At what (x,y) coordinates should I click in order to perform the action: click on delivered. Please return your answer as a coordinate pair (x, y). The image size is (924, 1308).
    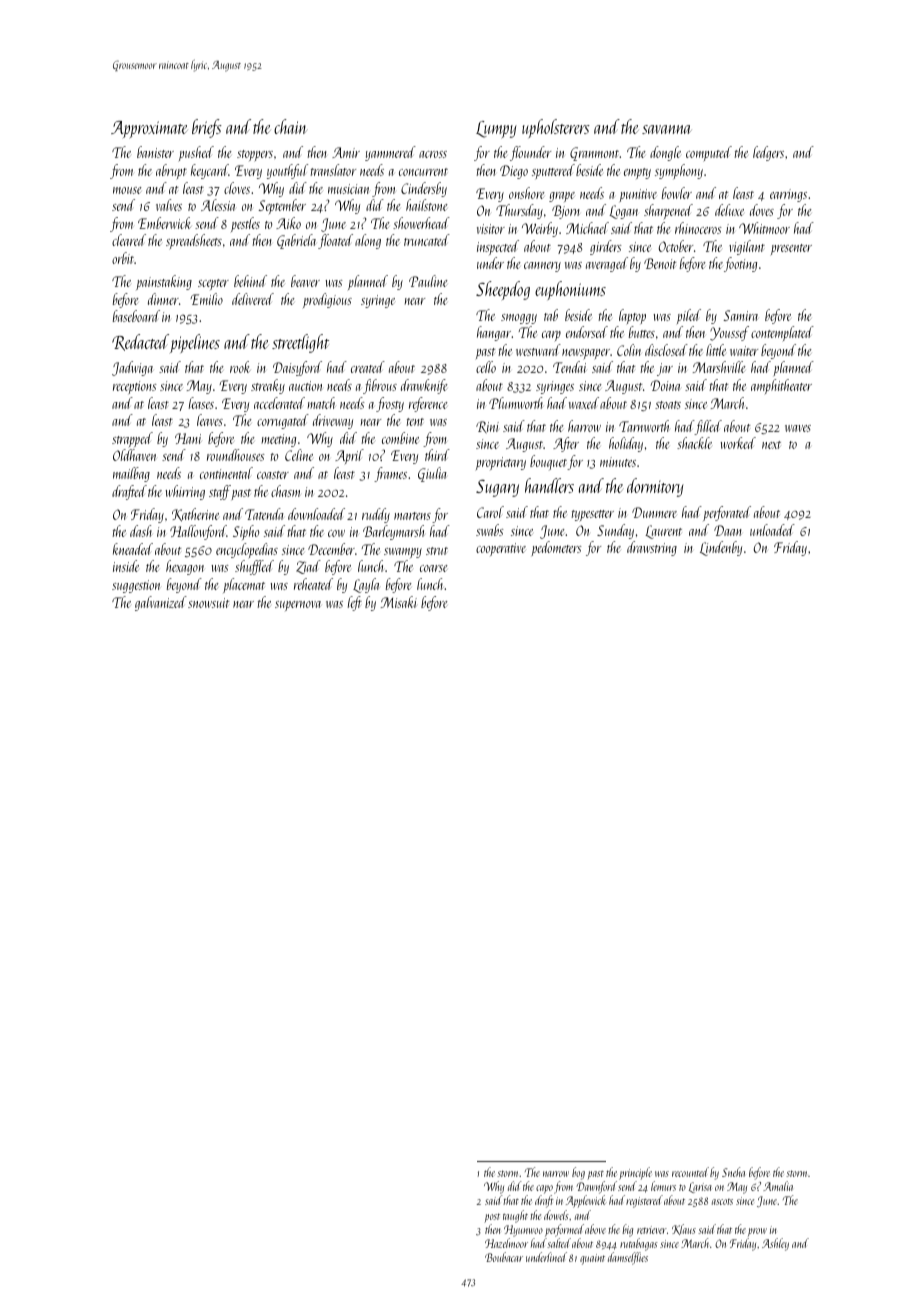
    Looking at the image, I should click on (253, 299).
